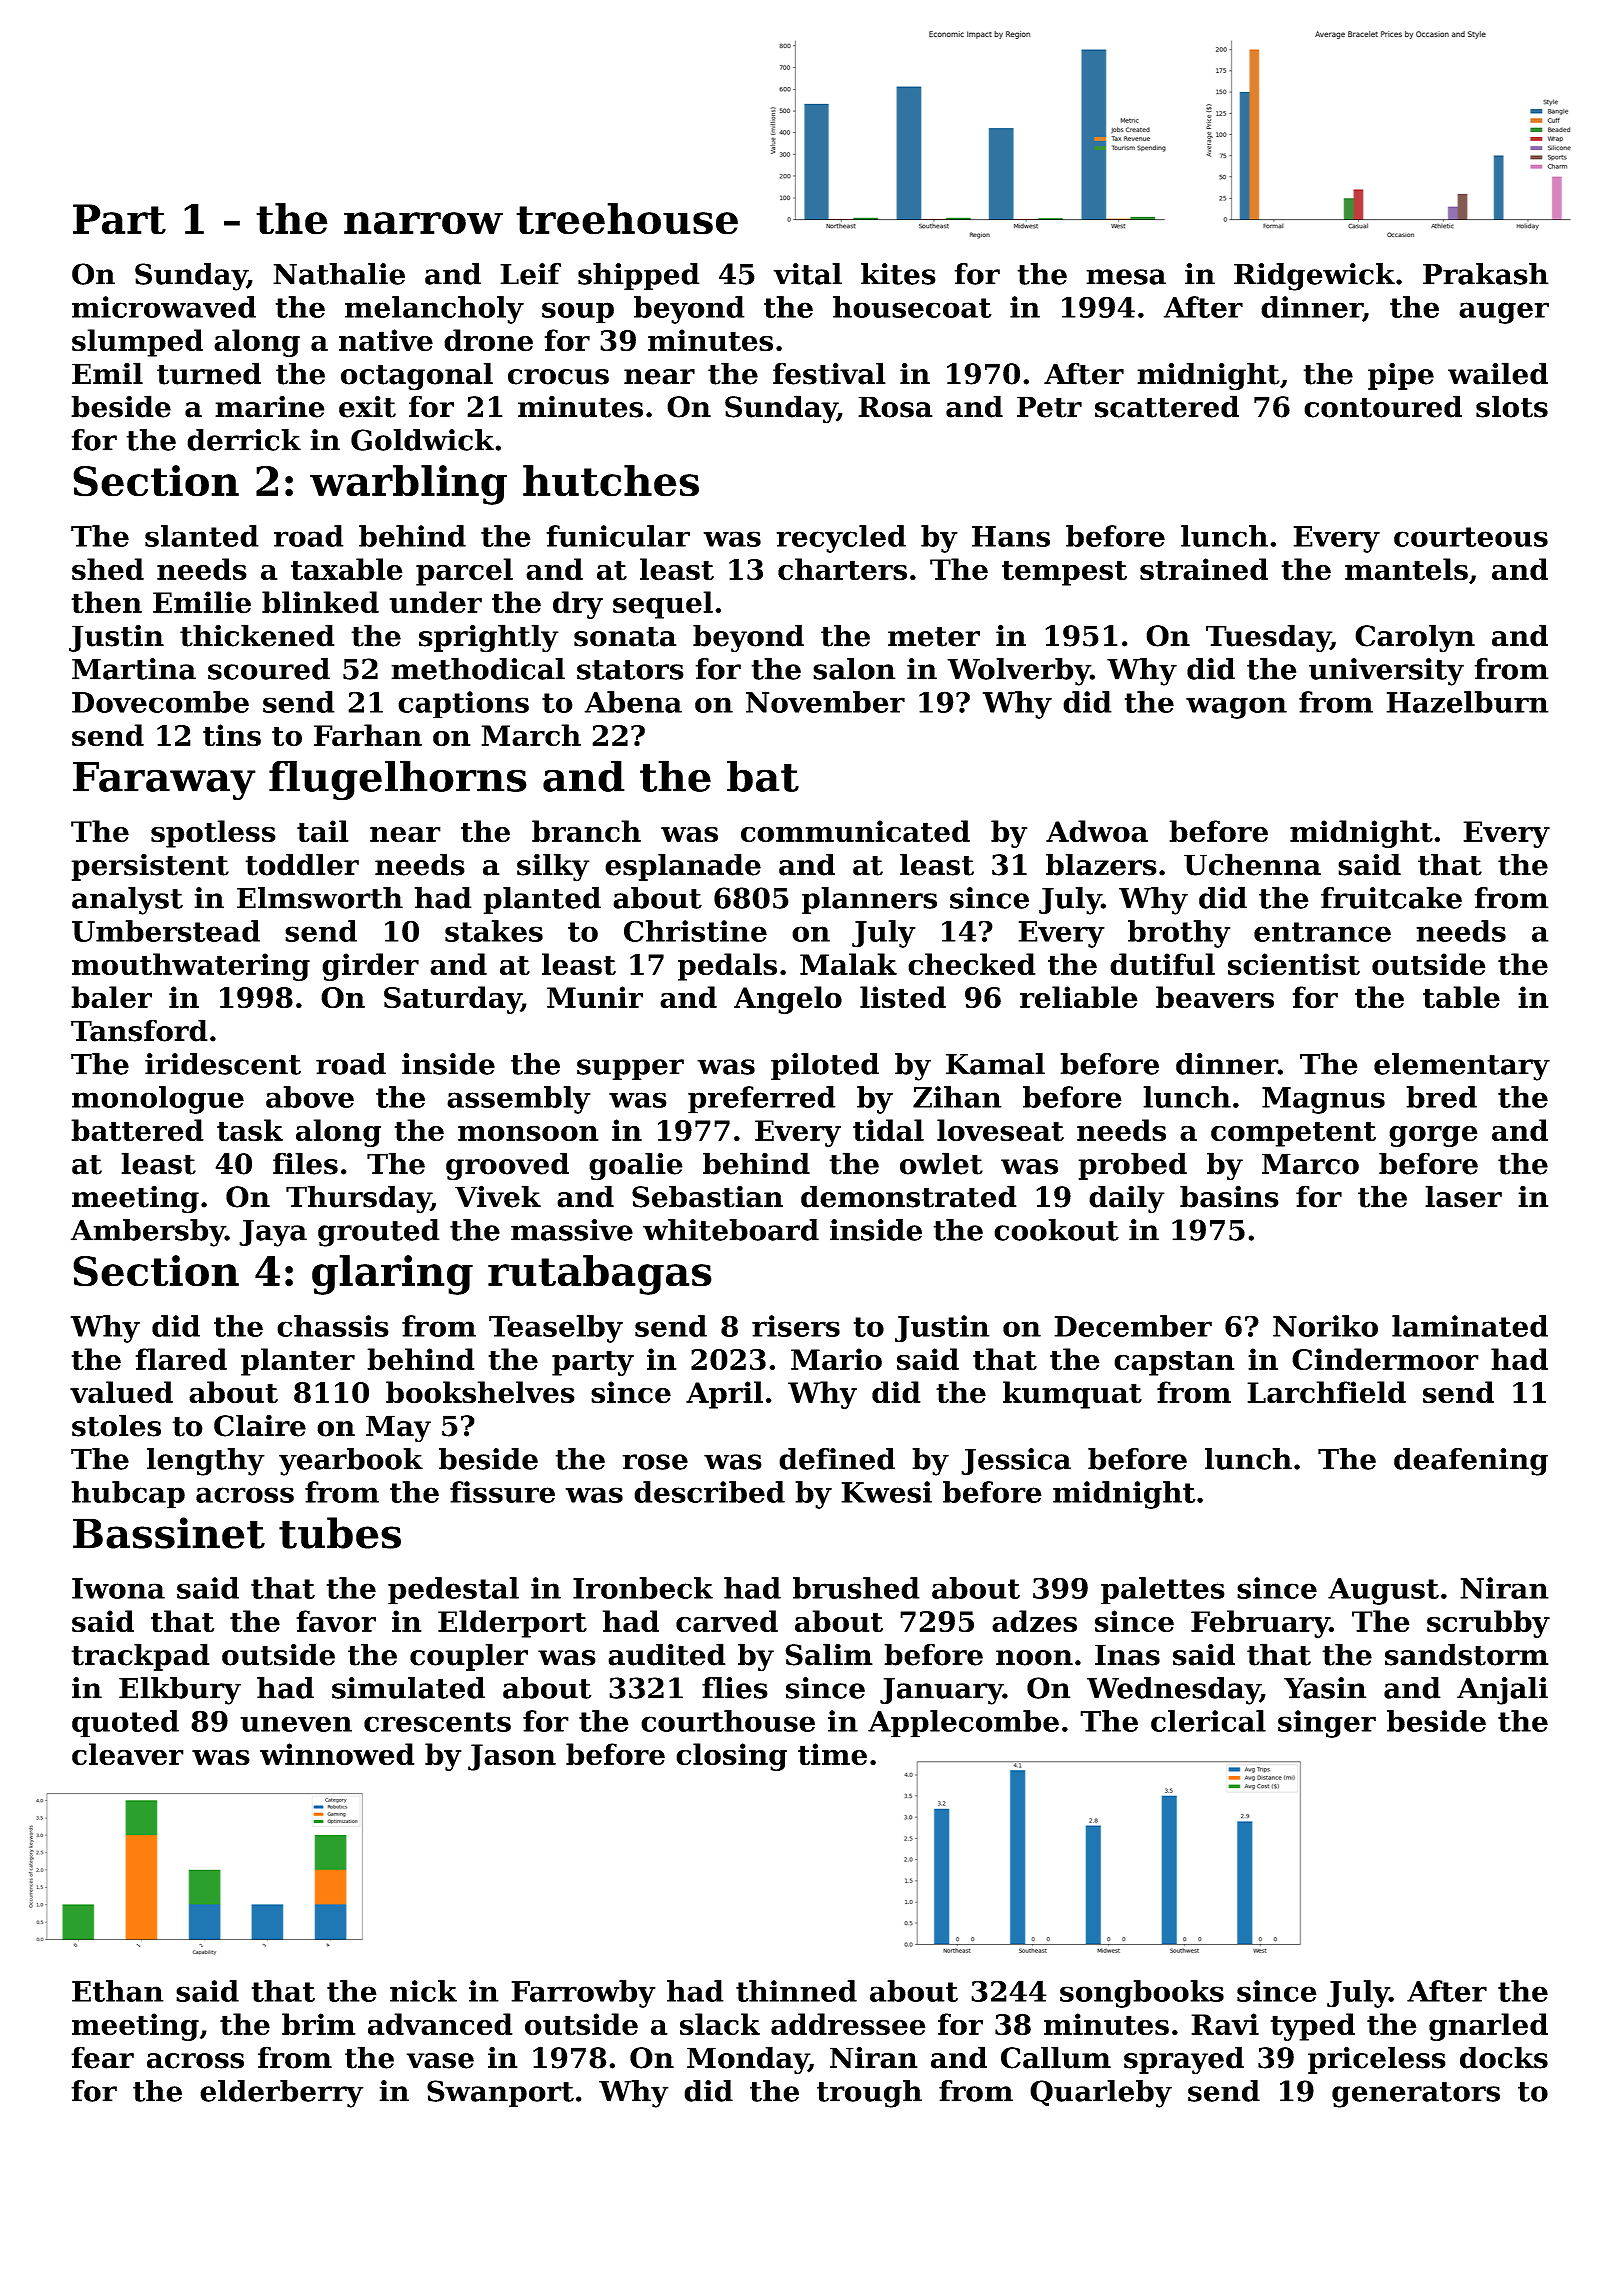 The height and width of the screenshot is (2292, 1620). What do you see at coordinates (898, 274) in the screenshot?
I see `kites` at bounding box center [898, 274].
